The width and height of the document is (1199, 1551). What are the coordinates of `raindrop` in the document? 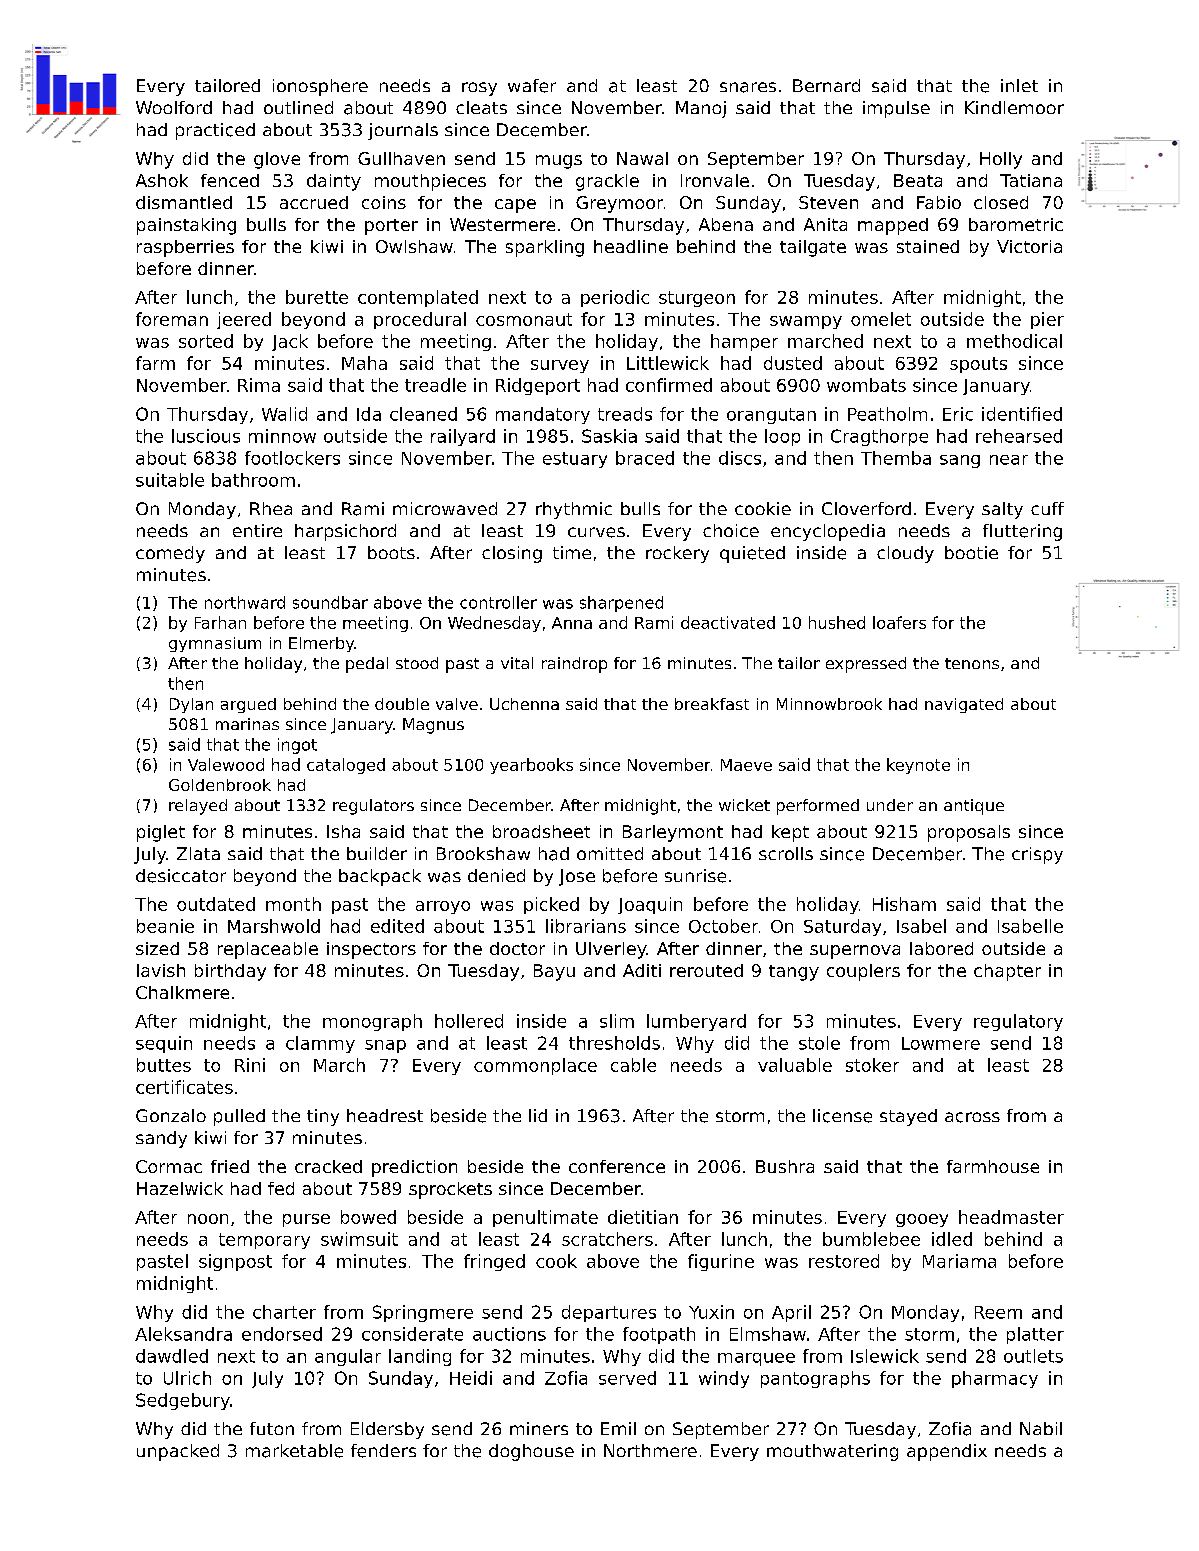 It's located at (574, 665).
